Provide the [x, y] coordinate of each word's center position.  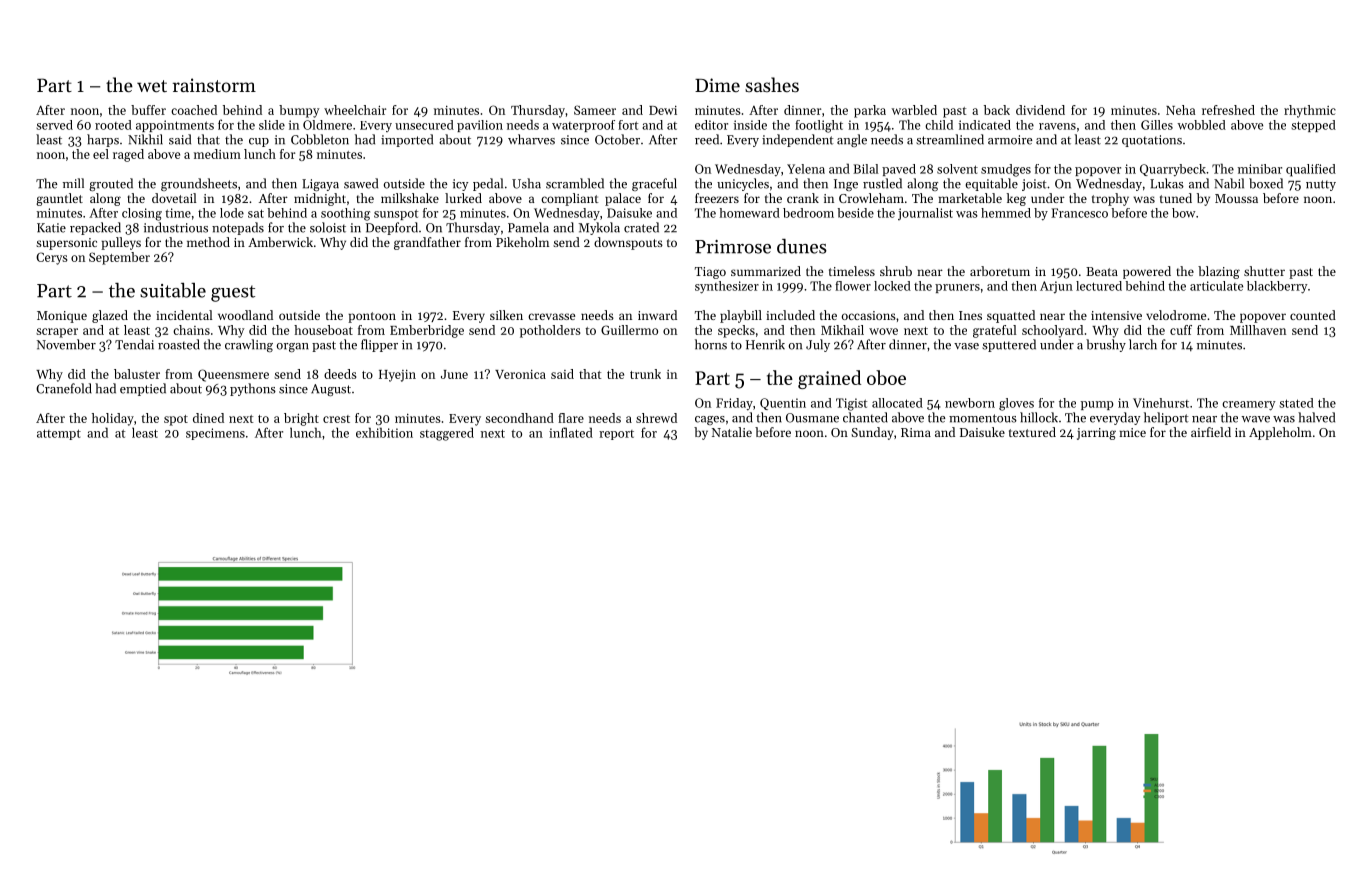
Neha [1180, 110]
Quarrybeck [1173, 170]
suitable [173, 290]
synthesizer [727, 287]
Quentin [783, 404]
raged [128, 155]
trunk [645, 374]
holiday [113, 419]
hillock [1039, 417]
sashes [772, 84]
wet [152, 86]
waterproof [583, 126]
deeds [340, 374]
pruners [957, 288]
